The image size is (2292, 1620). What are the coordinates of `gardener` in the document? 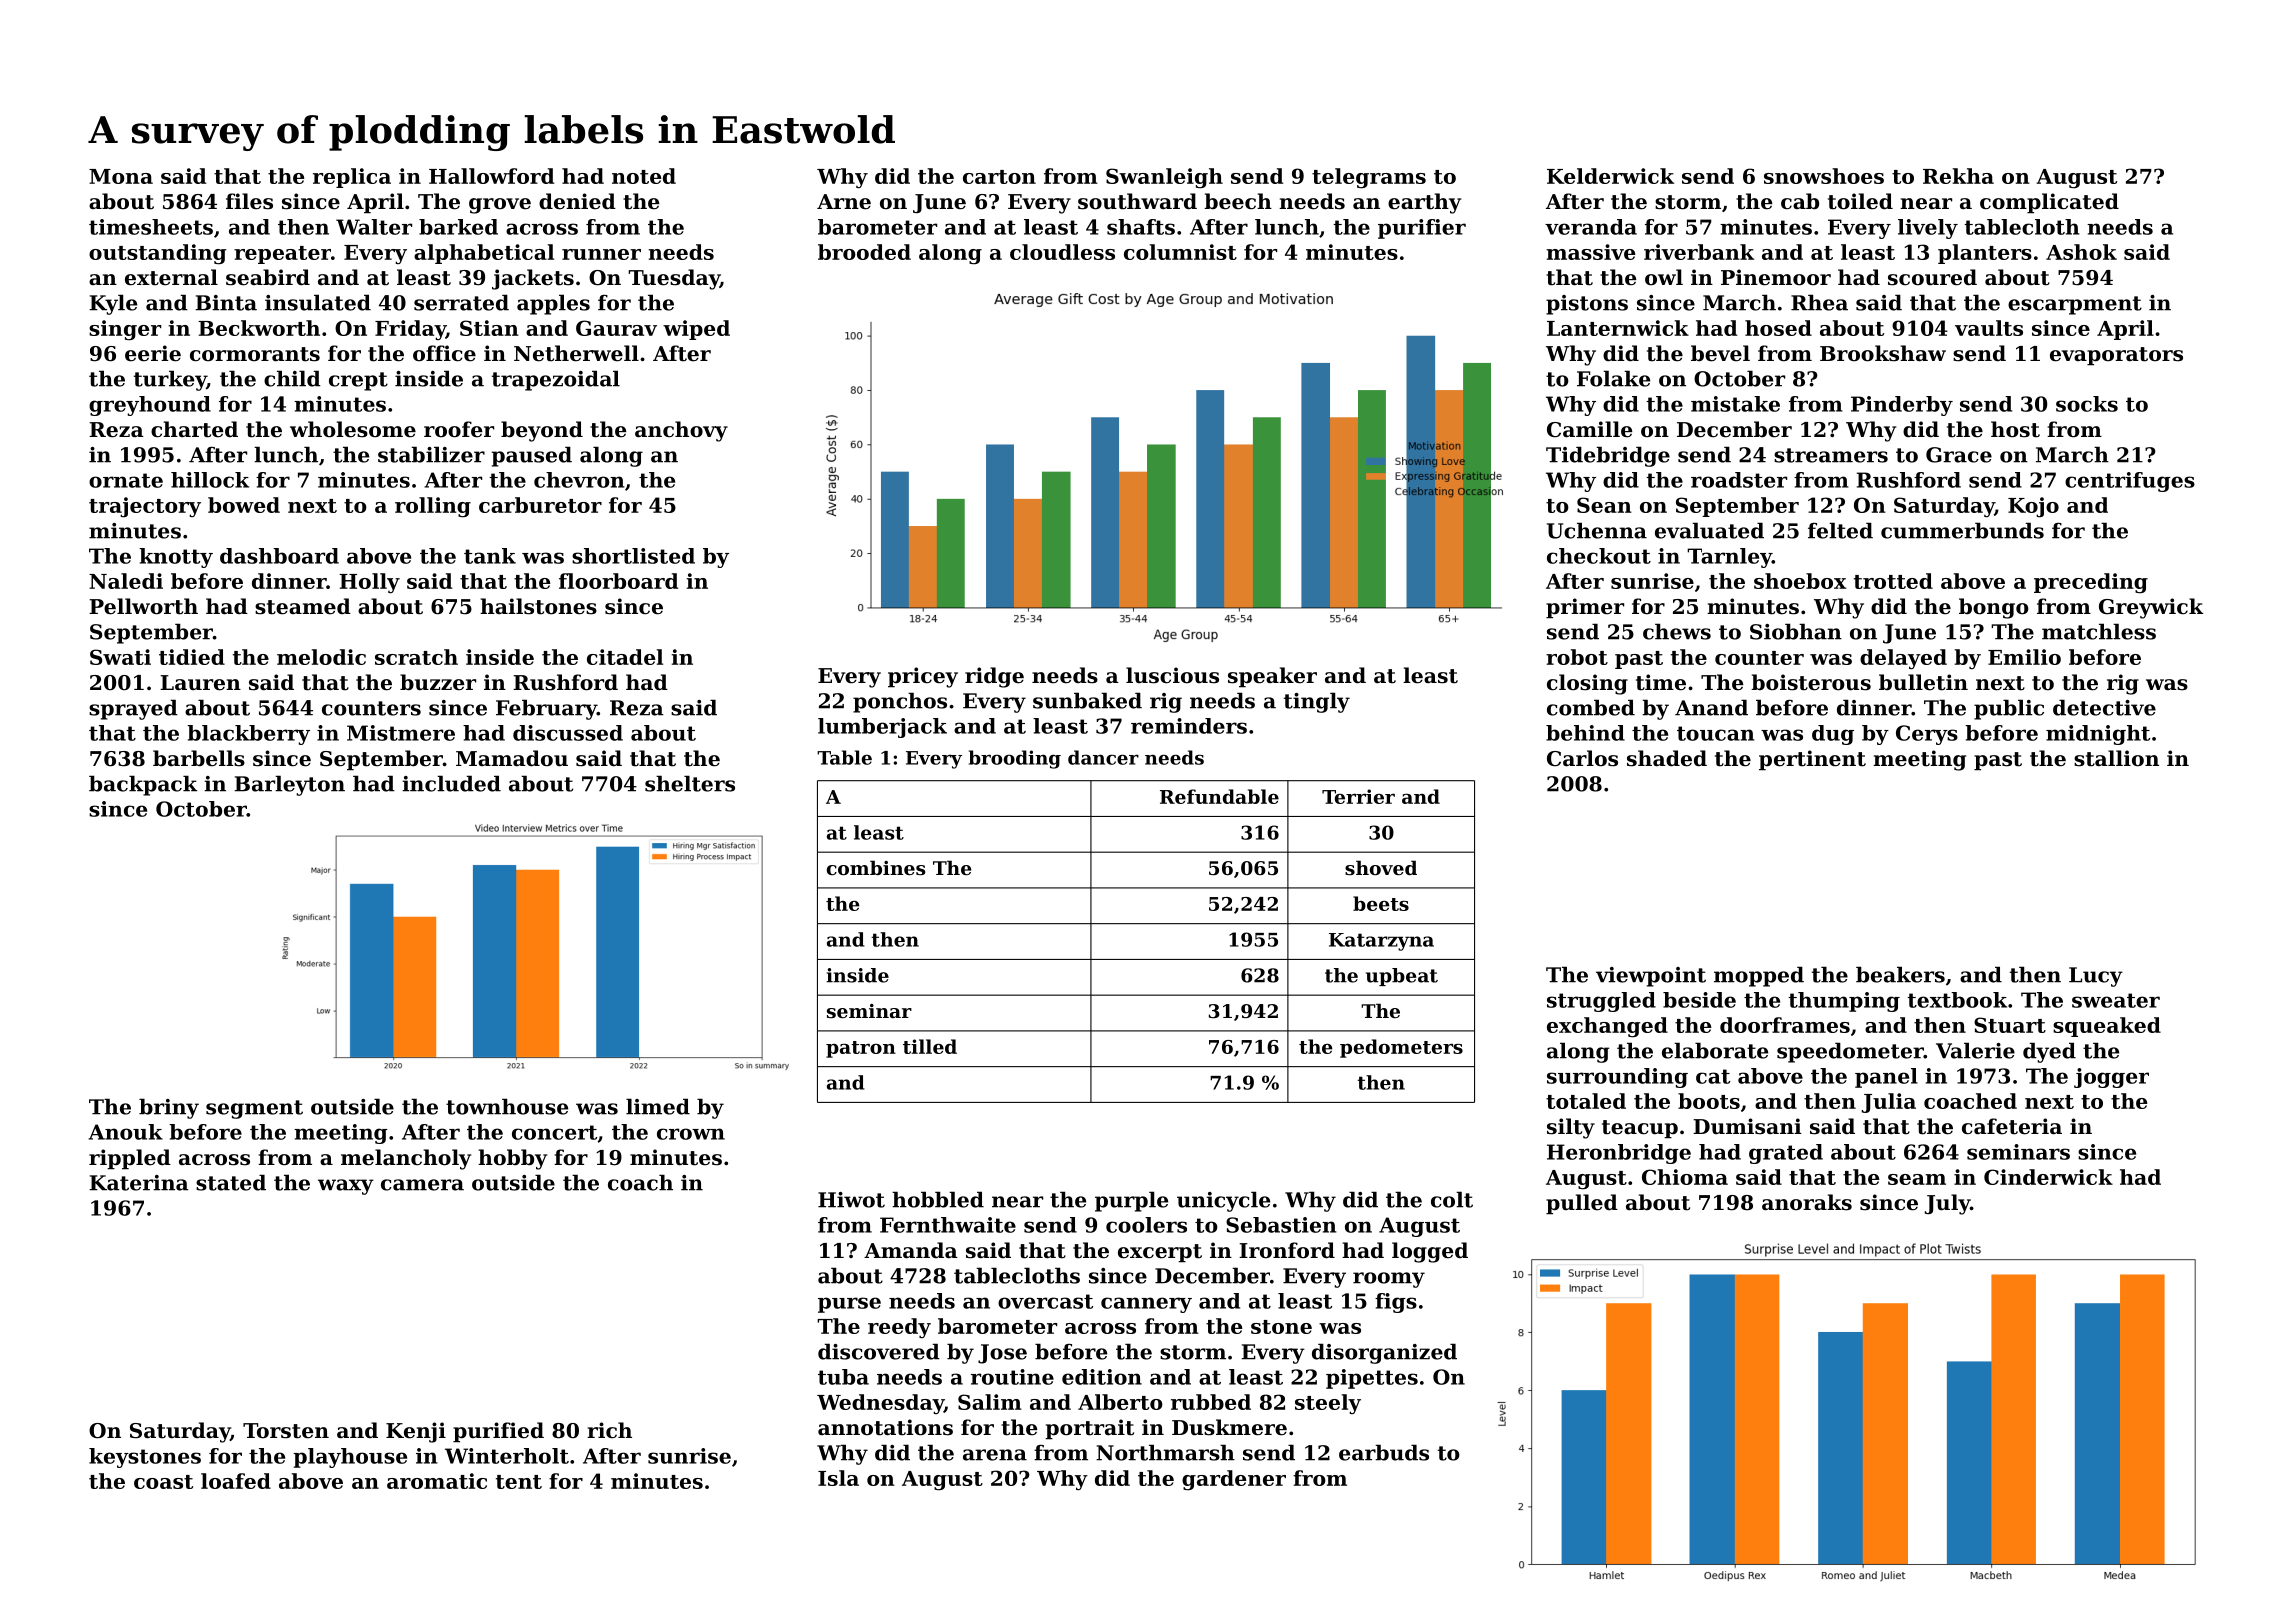 It's located at (1234, 1480).
